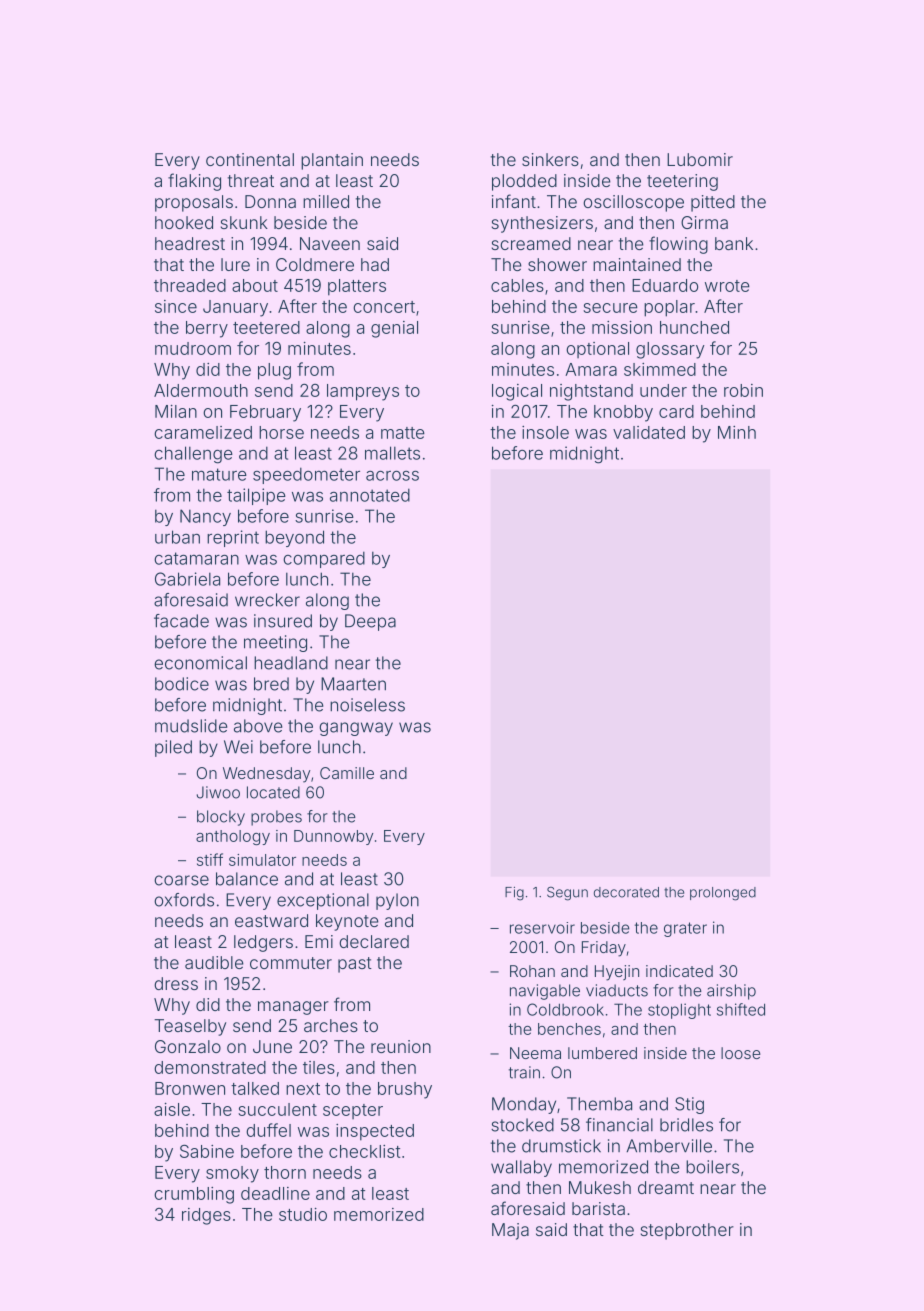 The width and height of the screenshot is (924, 1311). Describe the element at coordinates (194, 1195) in the screenshot. I see `crumbling` at that location.
